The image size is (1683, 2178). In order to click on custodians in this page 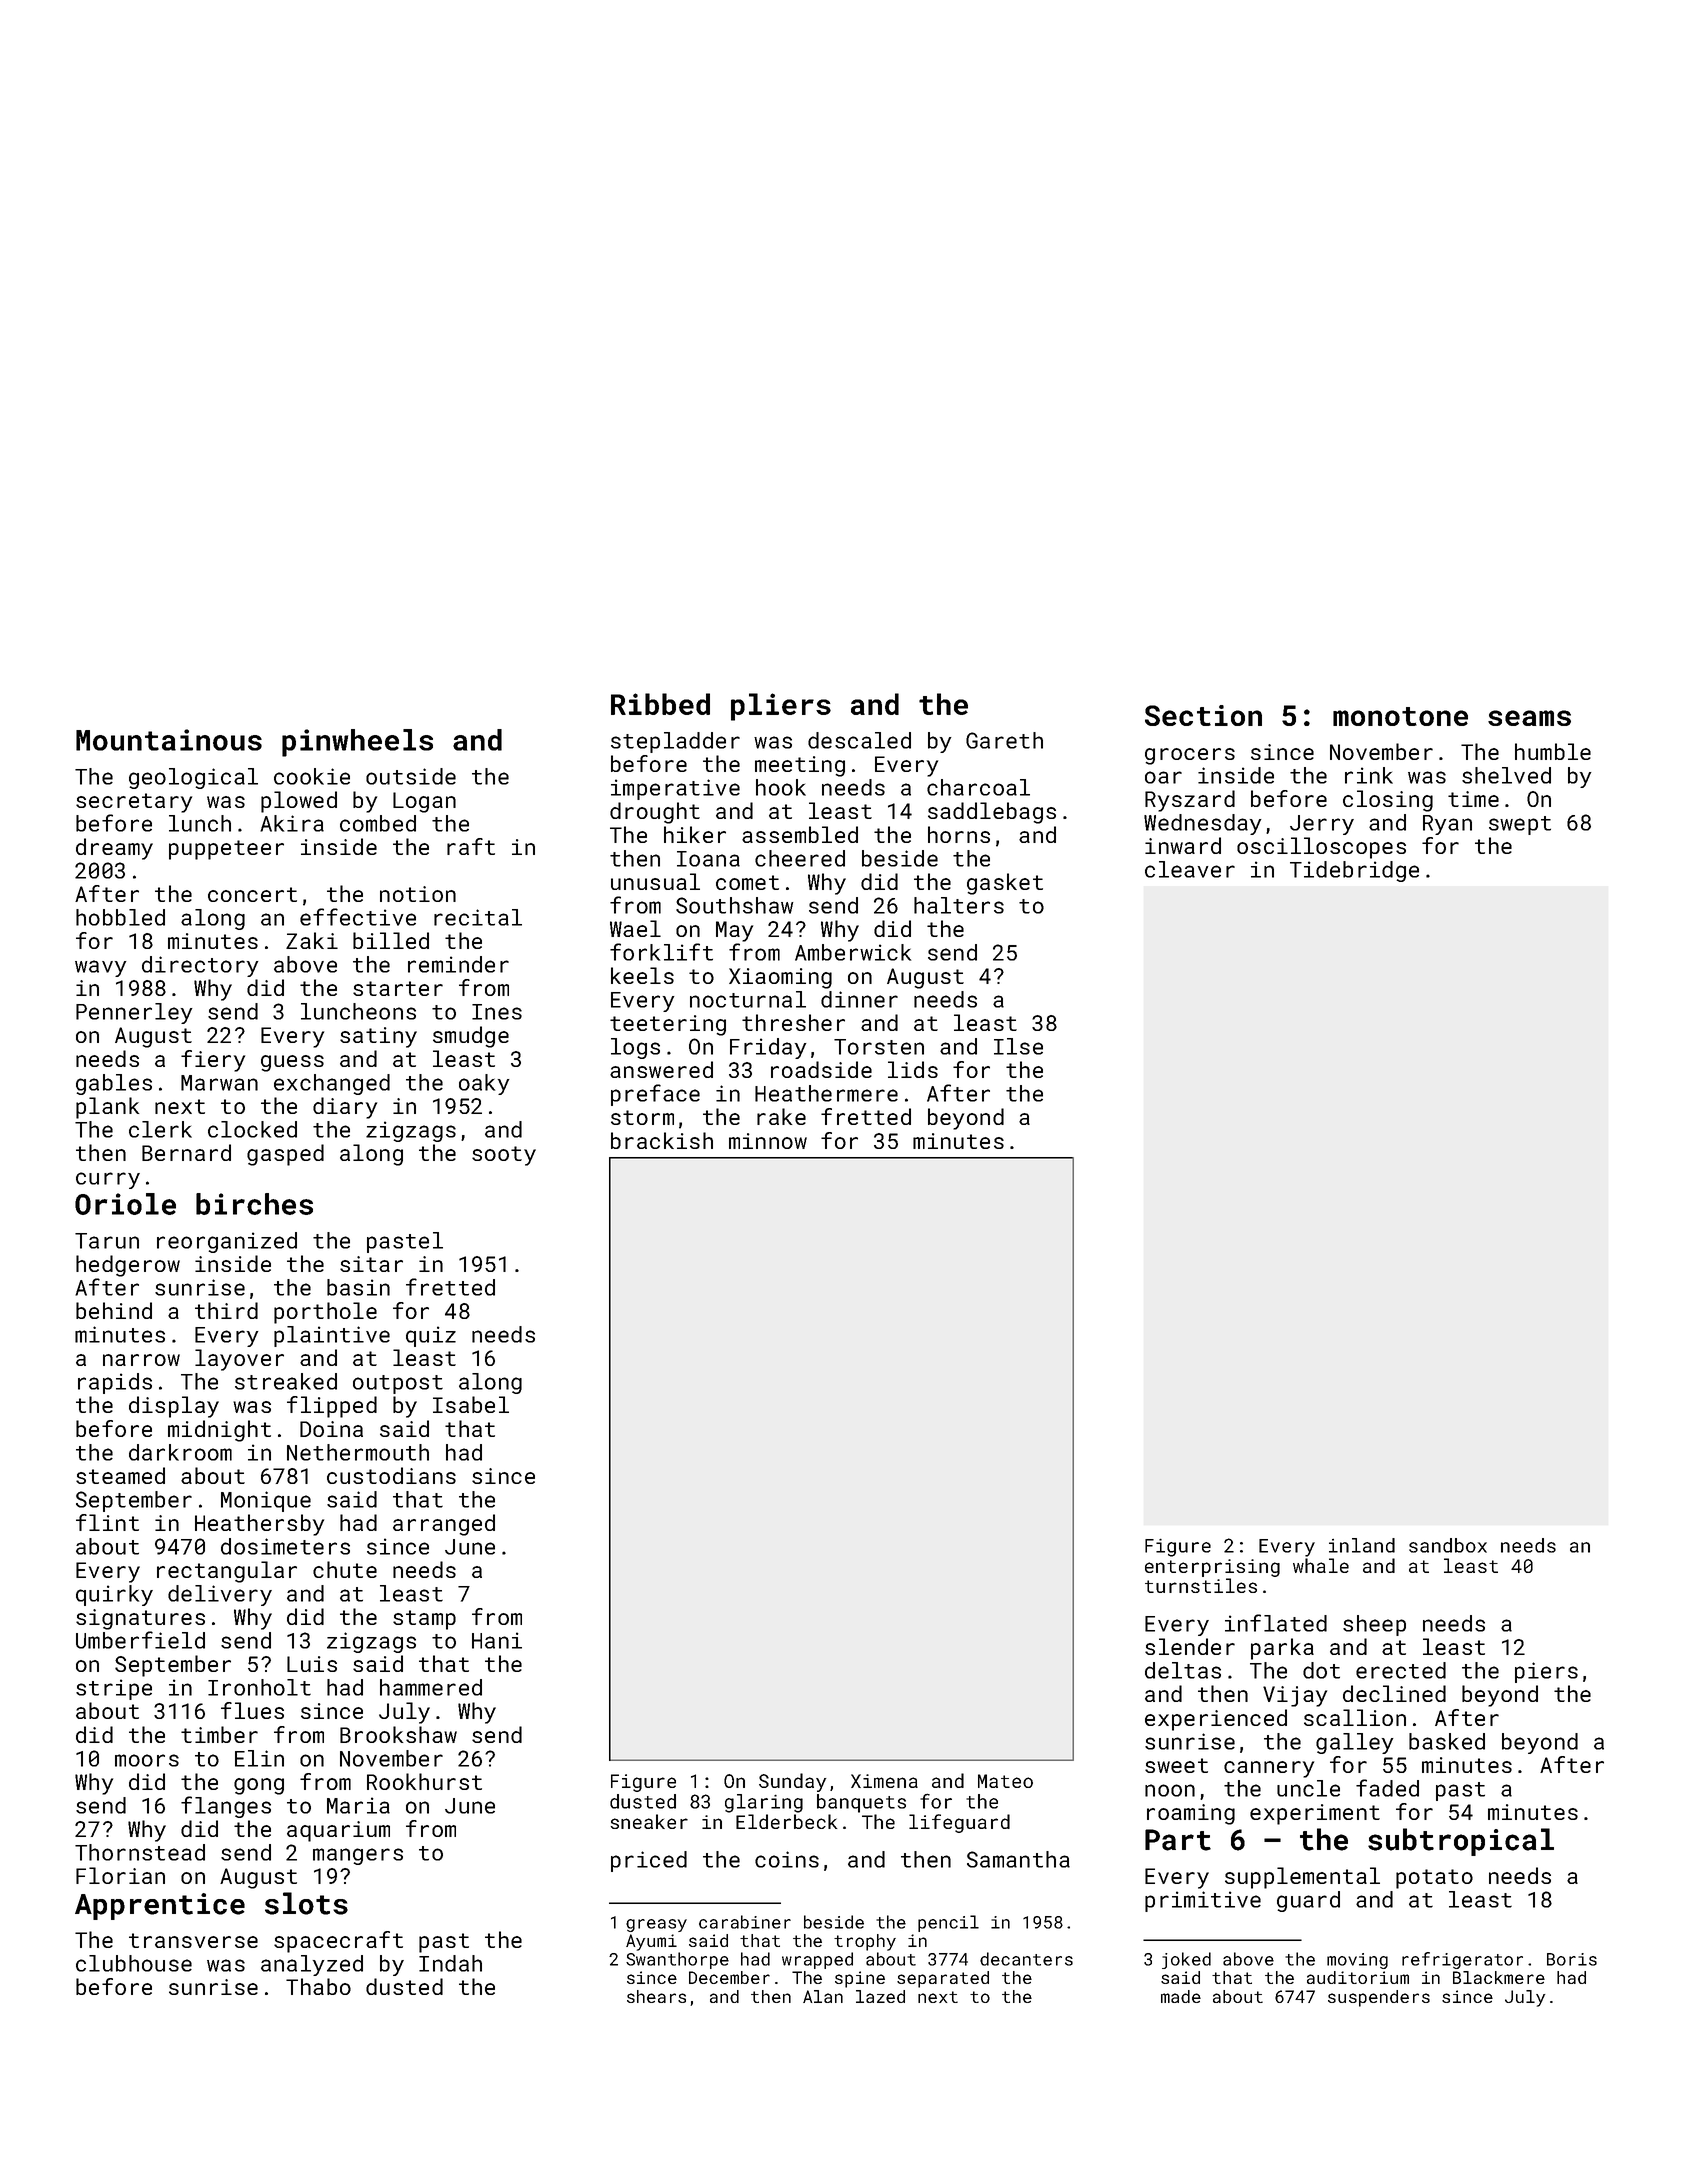, I will do `click(391, 1475)`.
